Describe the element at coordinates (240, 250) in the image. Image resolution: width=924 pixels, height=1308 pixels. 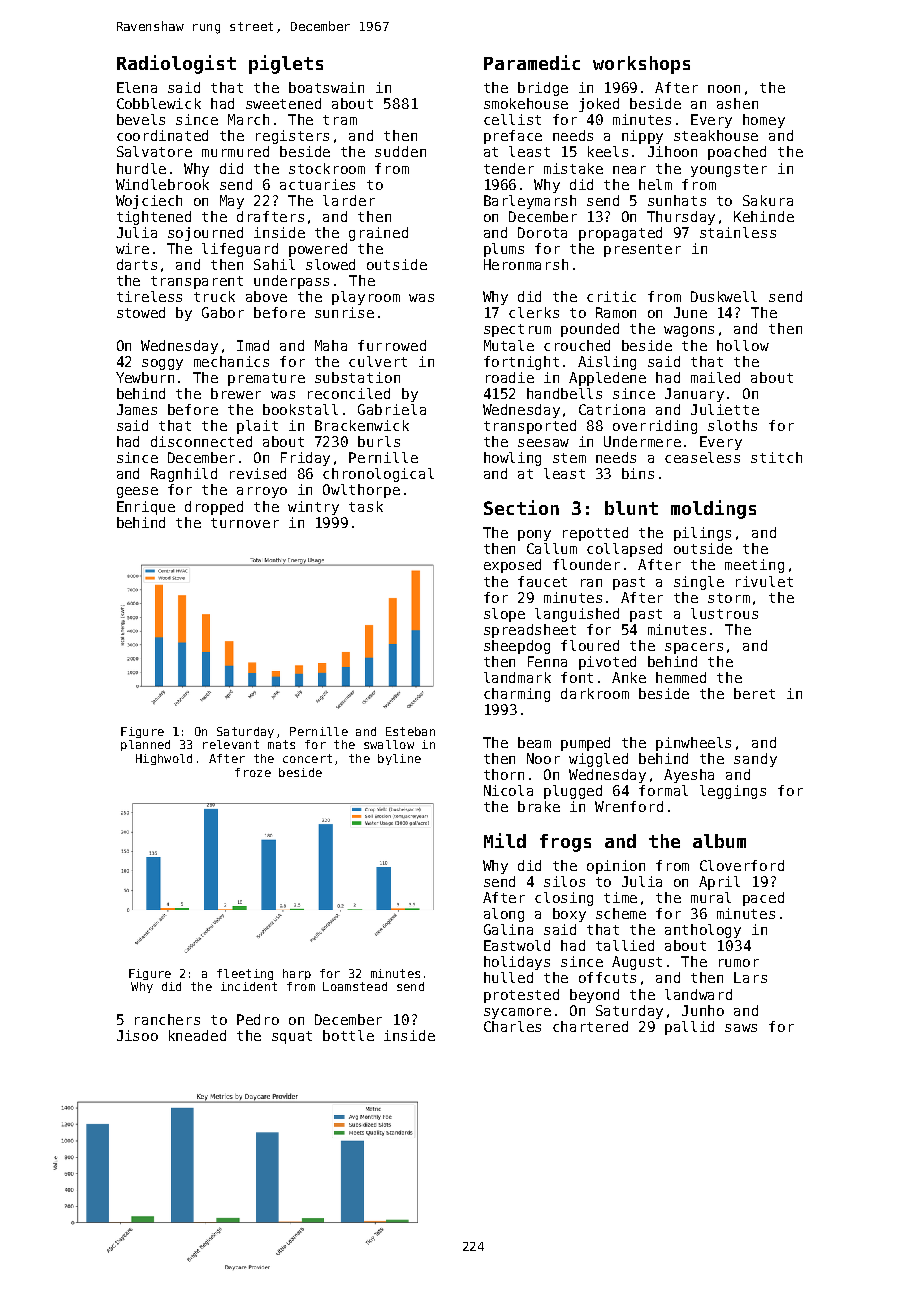
I see `lifeguard` at that location.
